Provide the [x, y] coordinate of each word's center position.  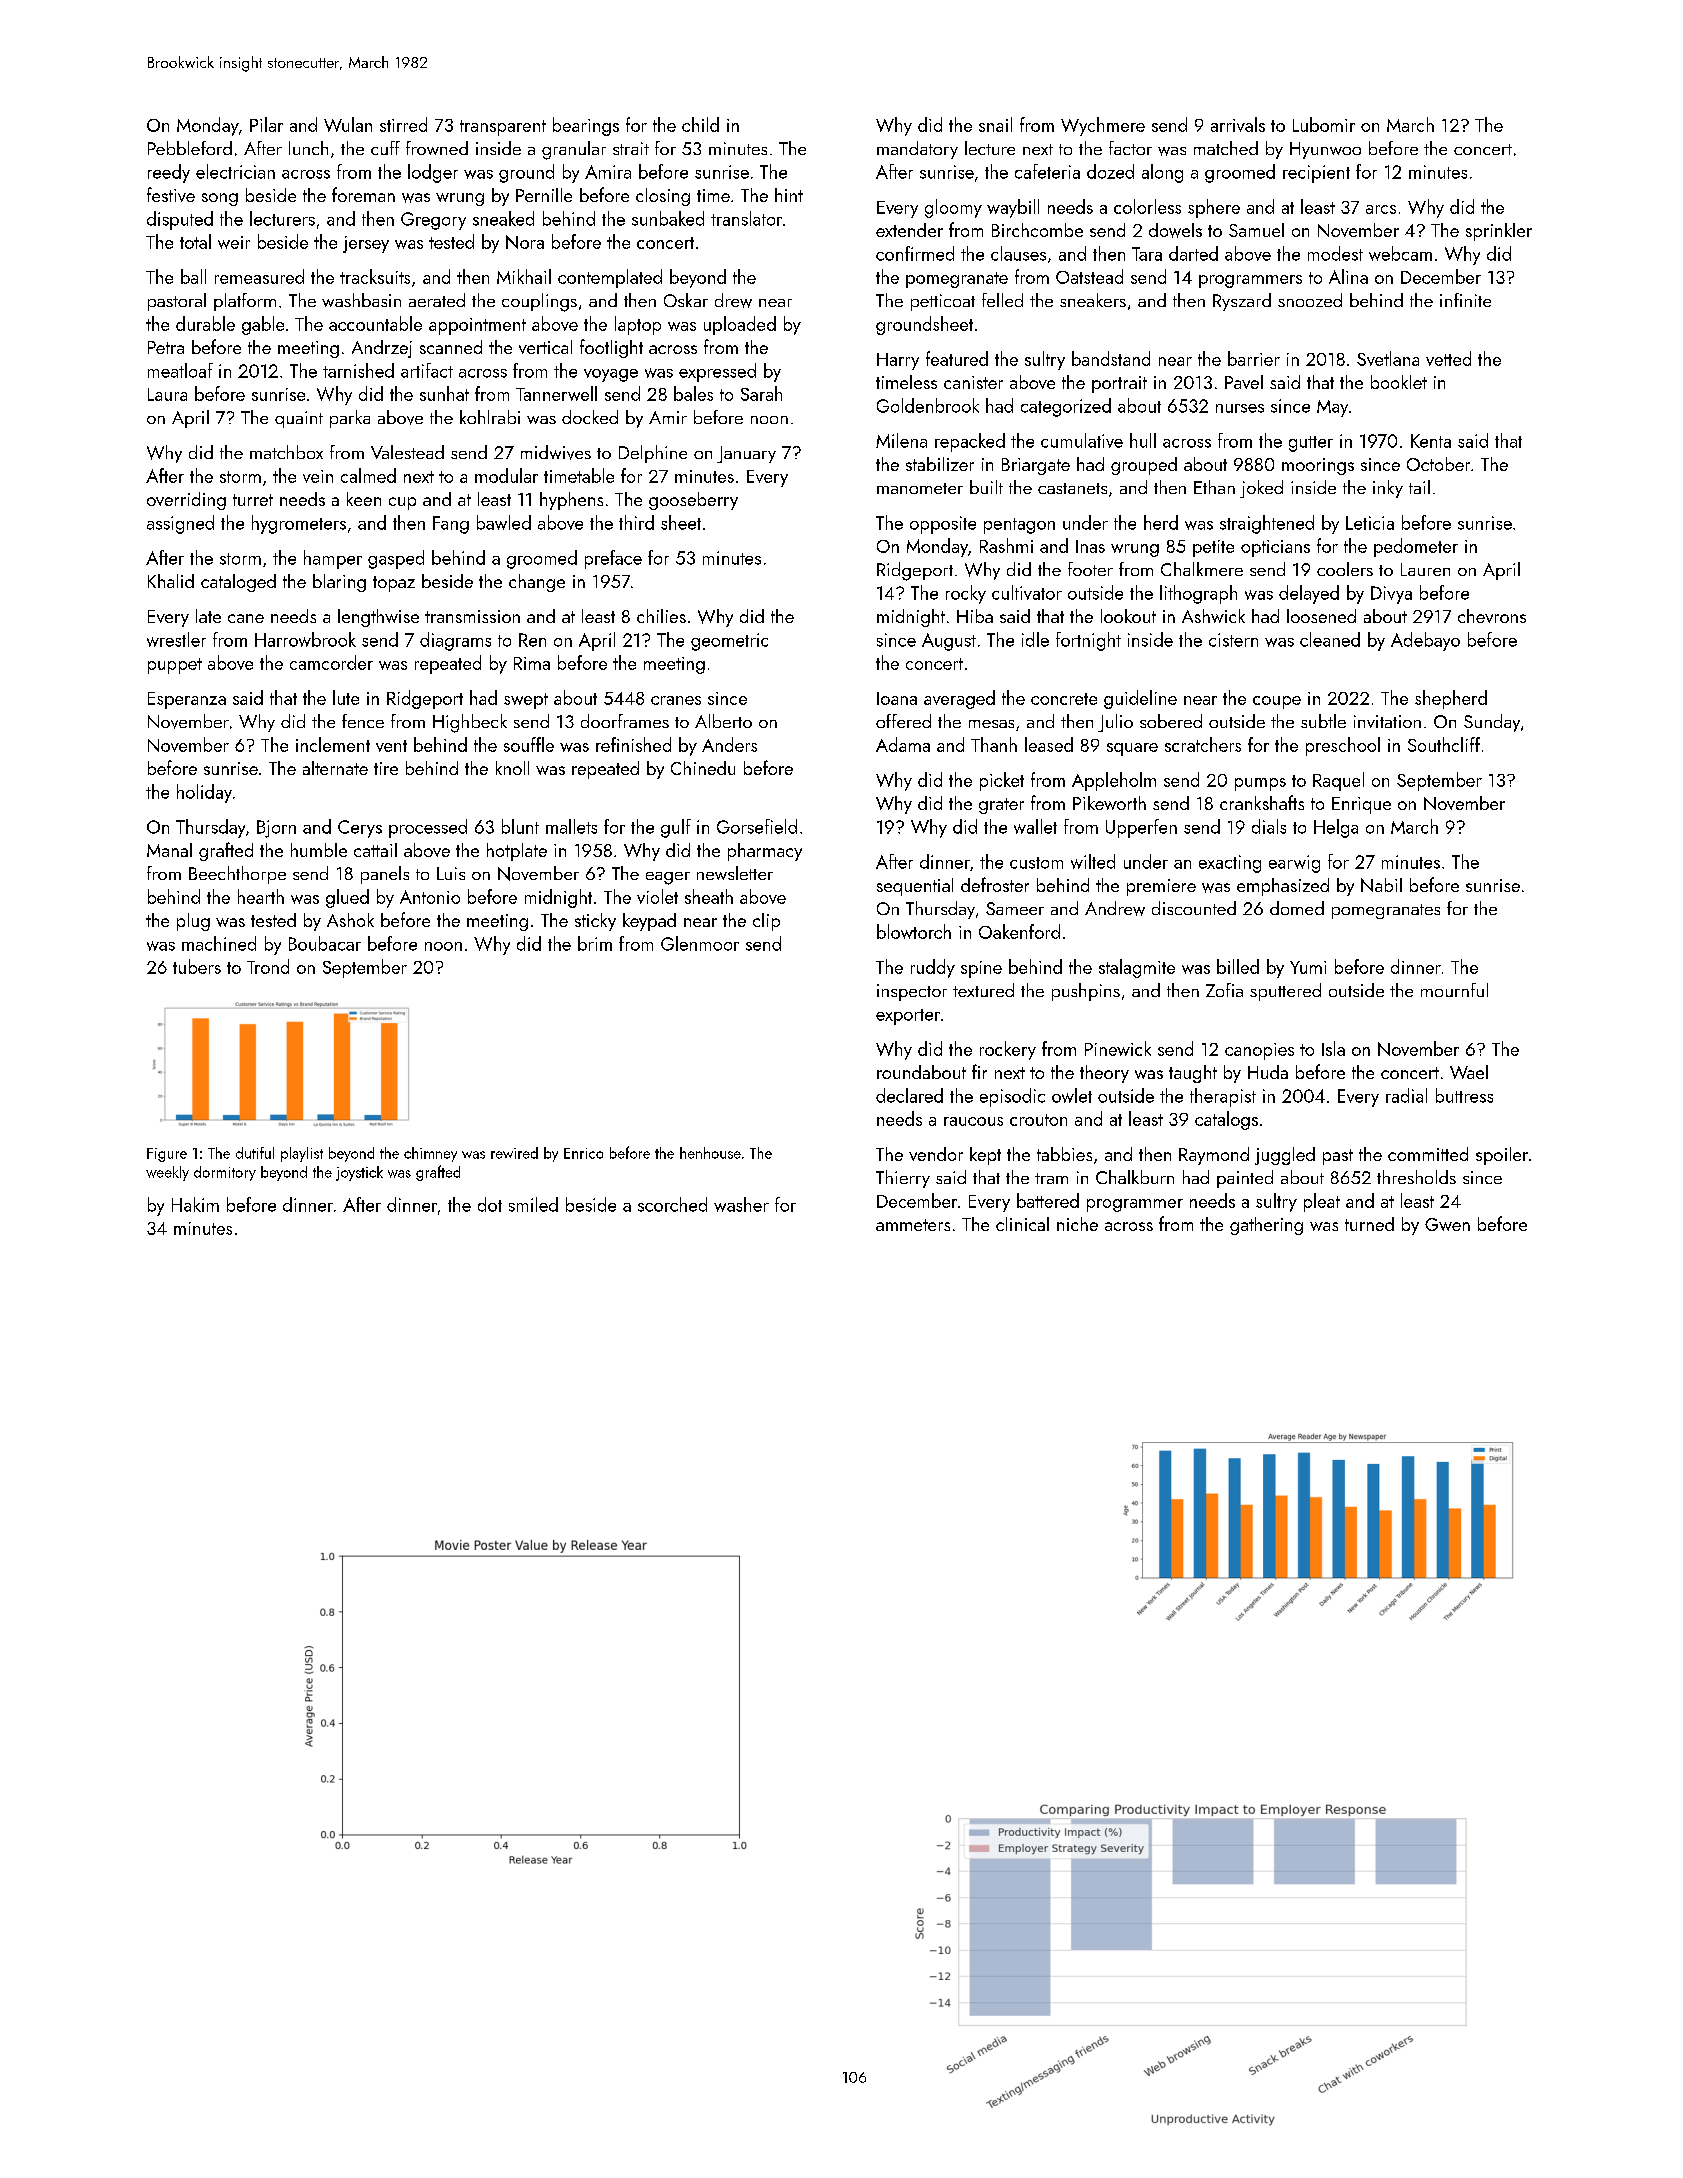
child [700, 124]
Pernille [544, 195]
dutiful [255, 1153]
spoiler [1502, 1156]
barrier [1254, 358]
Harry [898, 361]
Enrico [583, 1153]
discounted [1194, 908]
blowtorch [914, 931]
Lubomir [1324, 124]
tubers [197, 966]
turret [253, 500]
